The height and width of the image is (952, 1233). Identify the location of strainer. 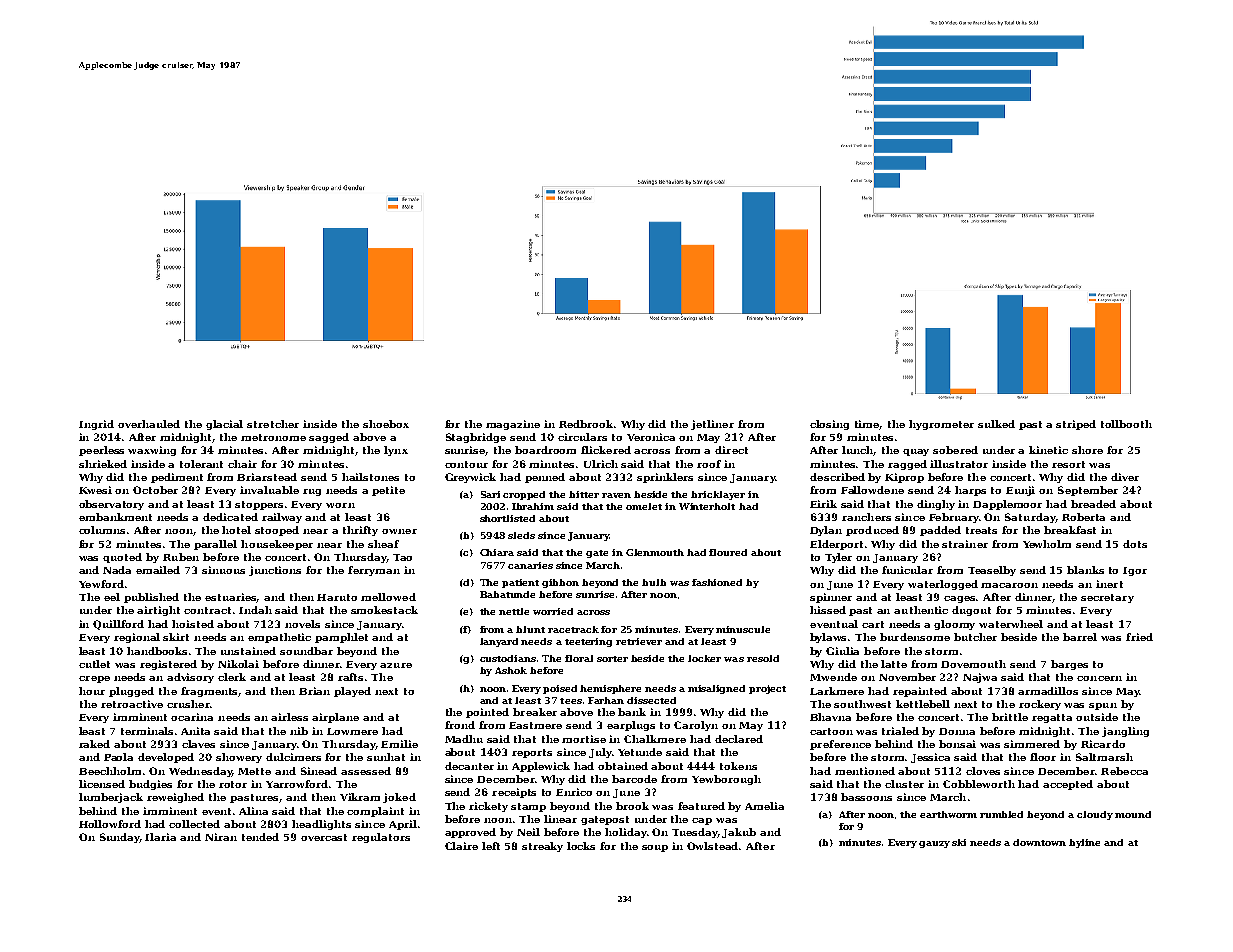
(965, 544).
